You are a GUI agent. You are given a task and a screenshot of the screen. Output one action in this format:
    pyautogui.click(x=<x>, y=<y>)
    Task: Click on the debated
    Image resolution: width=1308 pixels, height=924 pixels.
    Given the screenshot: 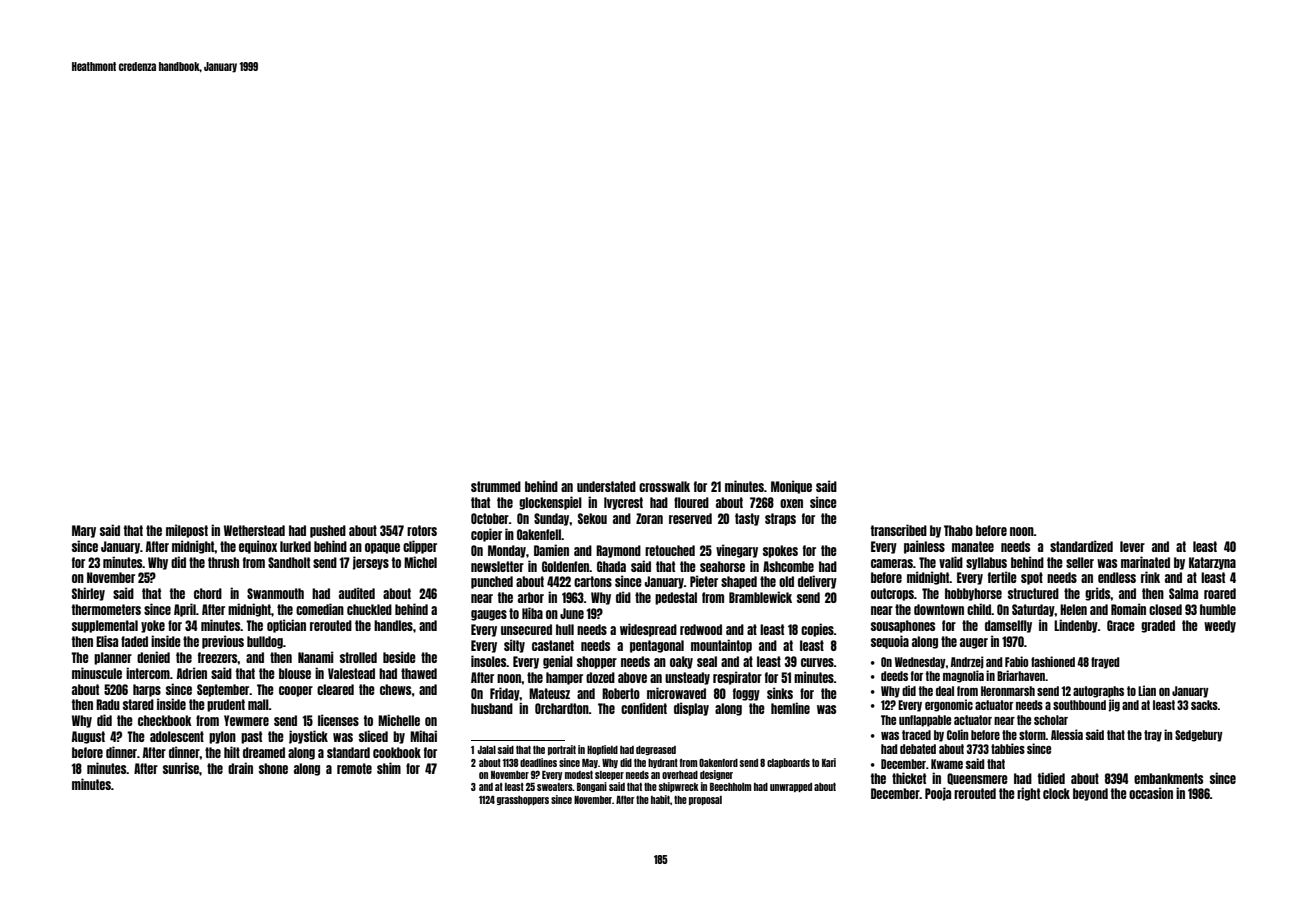 What is the action you would take?
    pyautogui.click(x=918, y=749)
